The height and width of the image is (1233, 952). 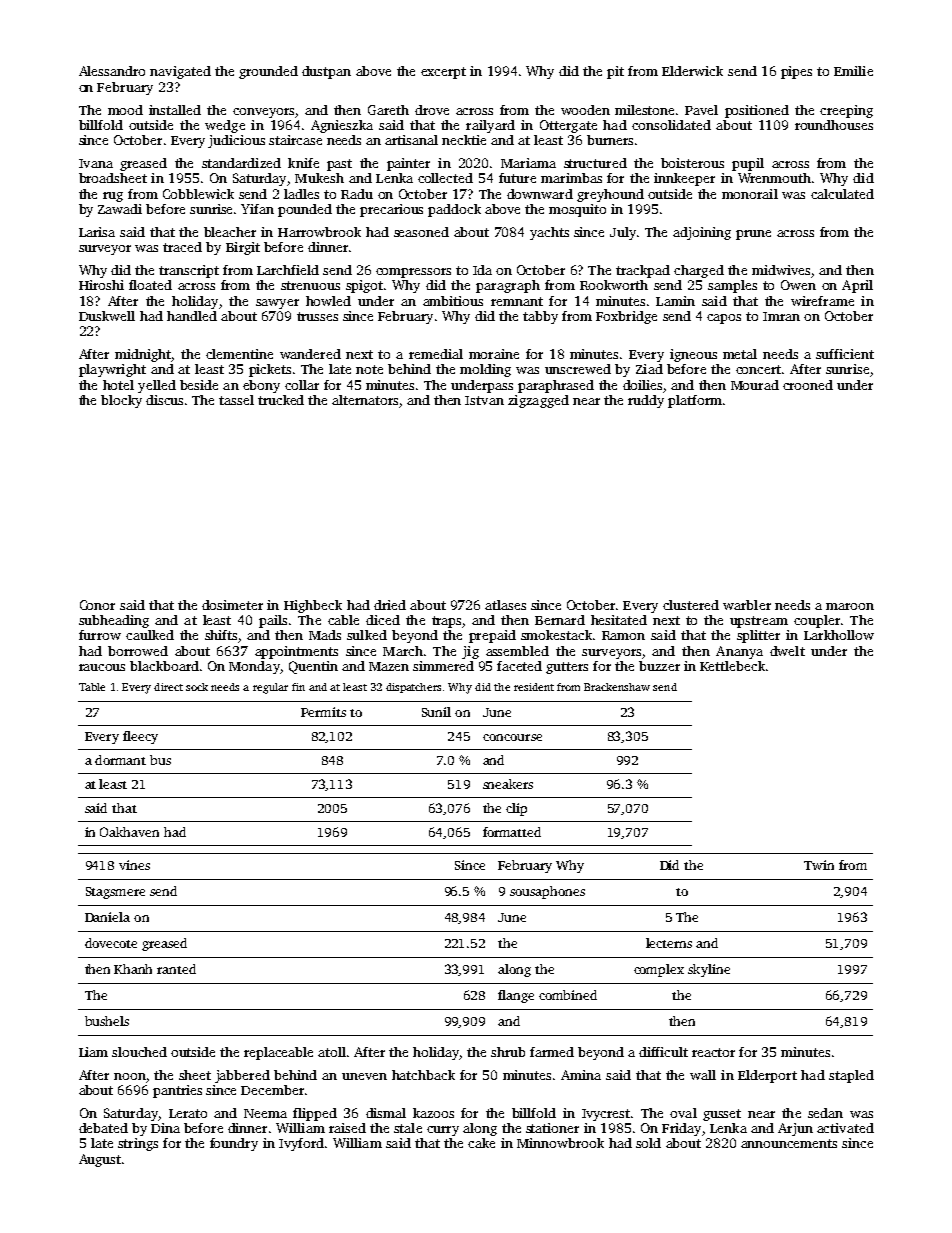 I want to click on monorail, so click(x=750, y=194).
